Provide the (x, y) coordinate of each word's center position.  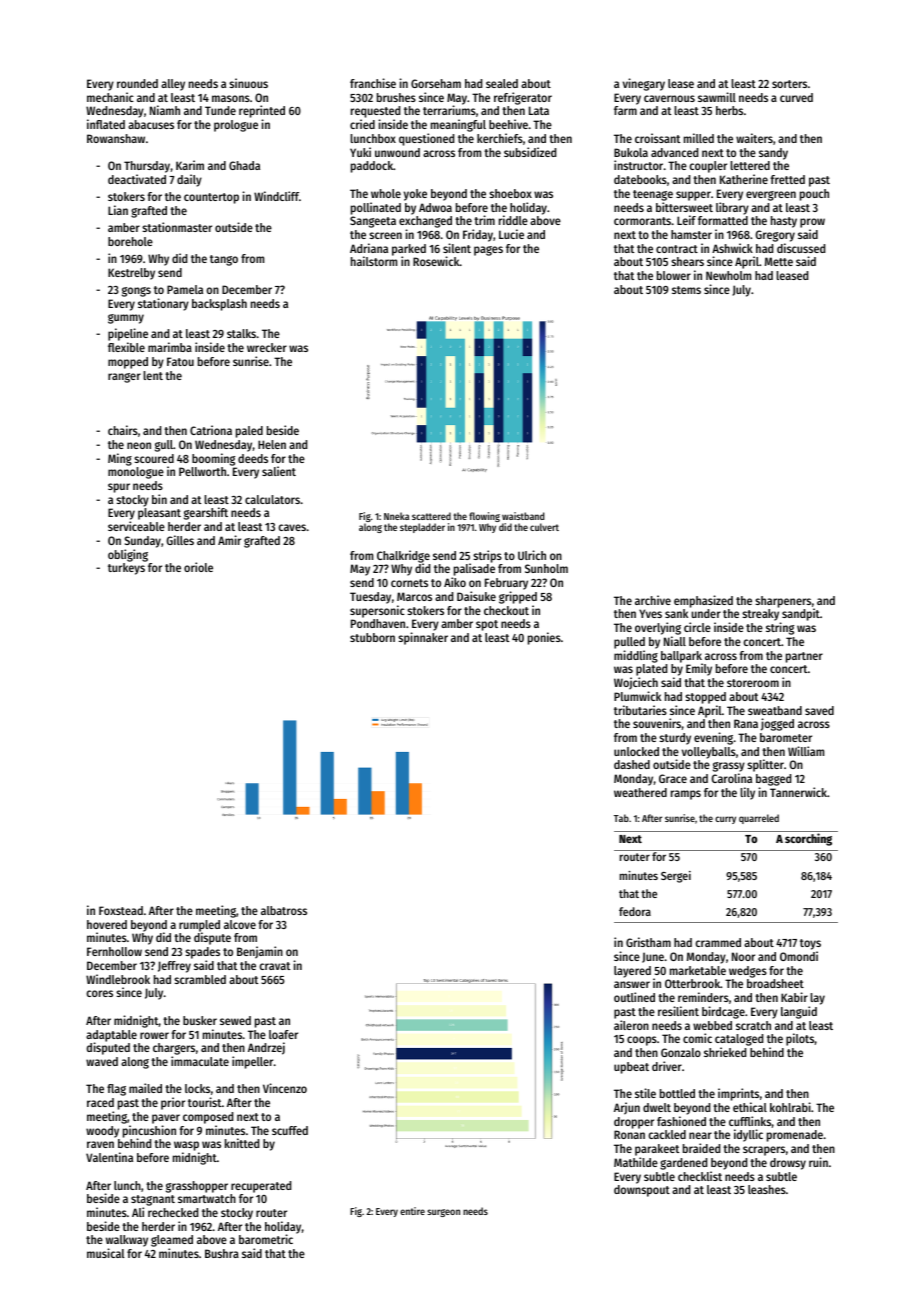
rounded (137, 83)
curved (796, 97)
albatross (284, 910)
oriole (198, 567)
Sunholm (546, 568)
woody (102, 1132)
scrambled (200, 979)
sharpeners (783, 602)
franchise (373, 83)
